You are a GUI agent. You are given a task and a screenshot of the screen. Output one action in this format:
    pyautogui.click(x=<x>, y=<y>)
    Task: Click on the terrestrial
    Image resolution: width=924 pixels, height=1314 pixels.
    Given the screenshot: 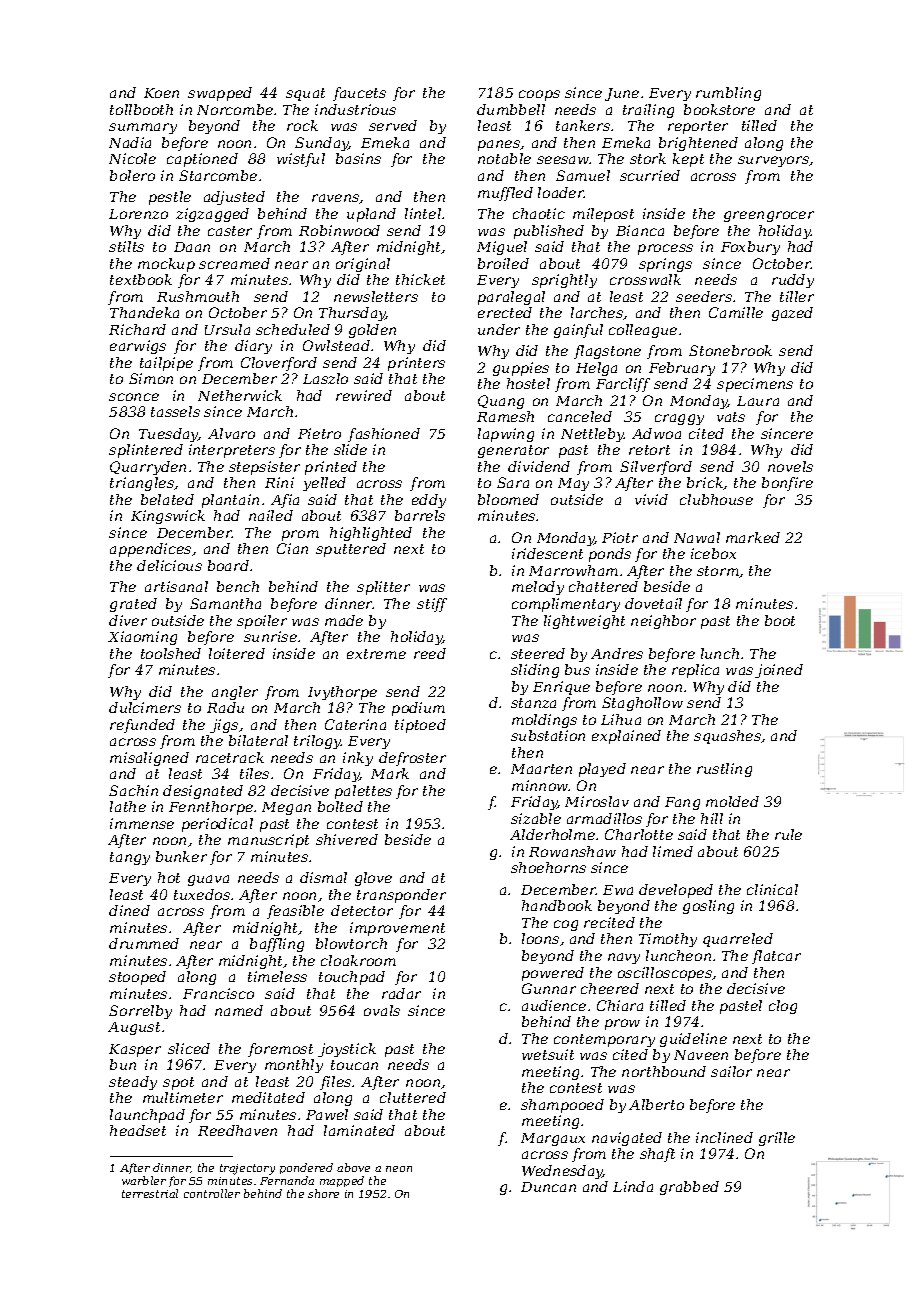 What is the action you would take?
    pyautogui.click(x=150, y=1193)
